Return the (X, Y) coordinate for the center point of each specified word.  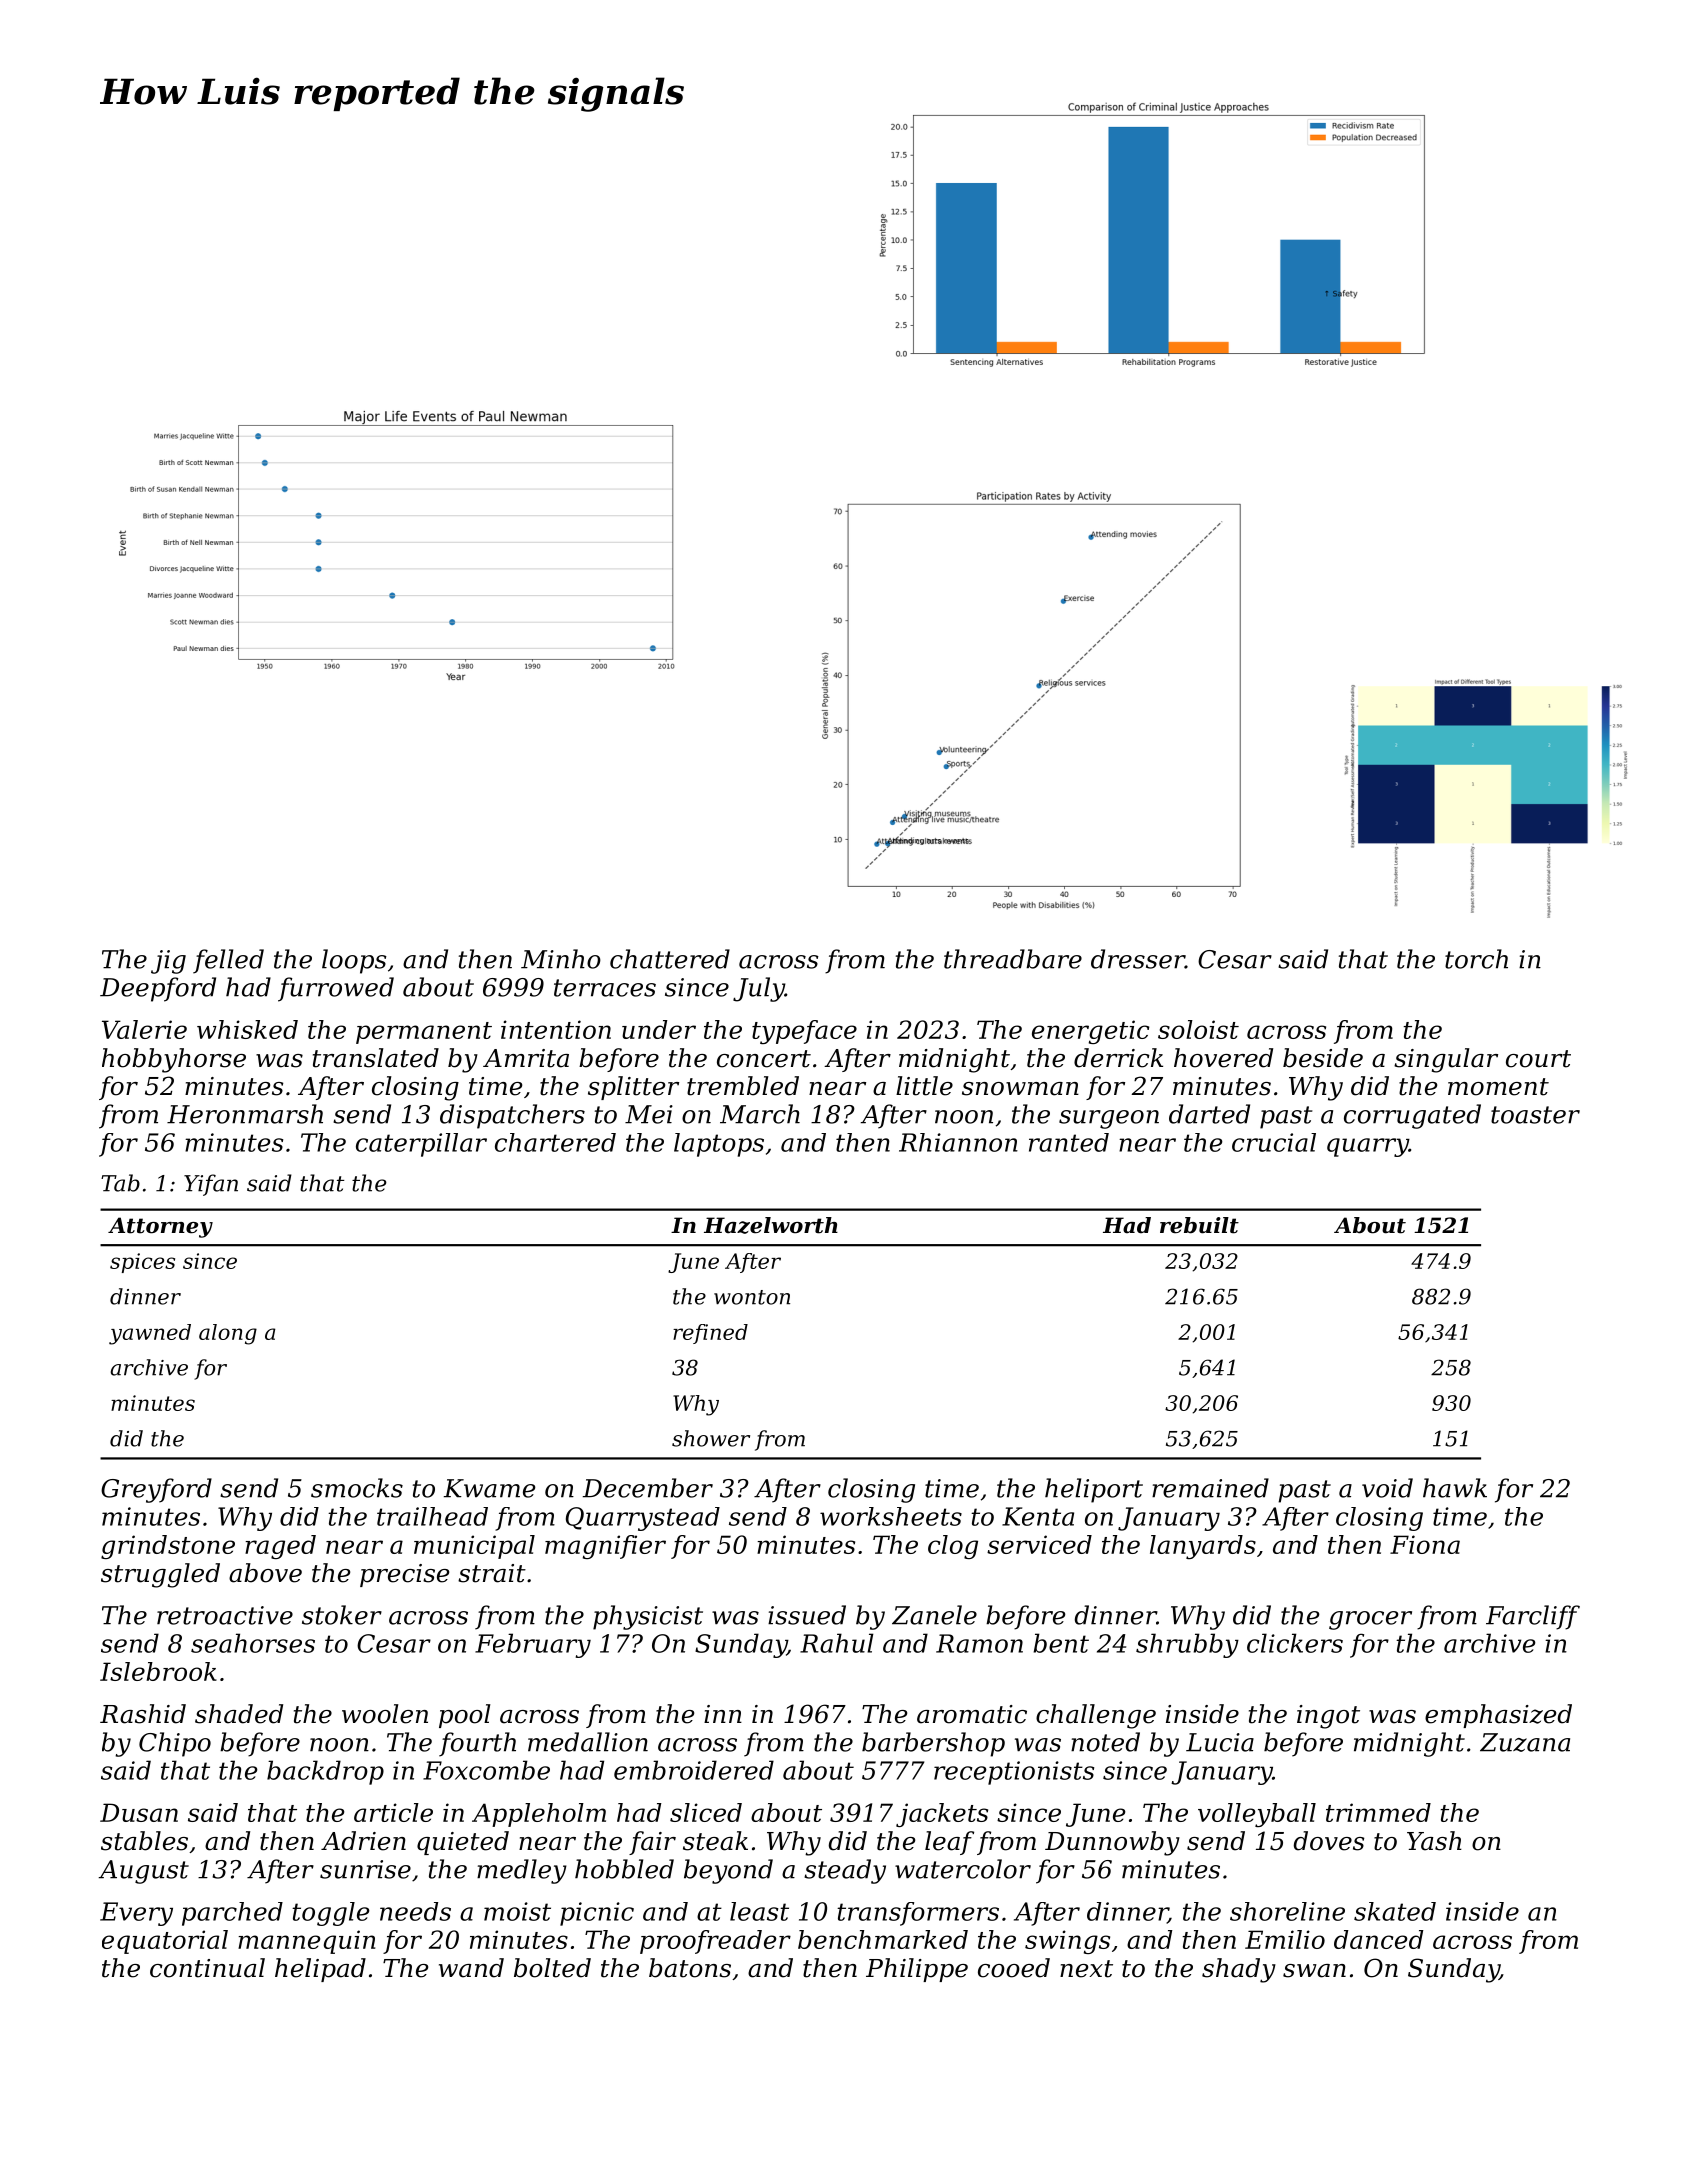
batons (690, 1968)
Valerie (144, 1029)
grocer (1370, 1620)
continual (207, 1968)
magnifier (605, 1547)
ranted (1069, 1142)
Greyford (156, 1490)
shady (1239, 1970)
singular (1446, 1060)
